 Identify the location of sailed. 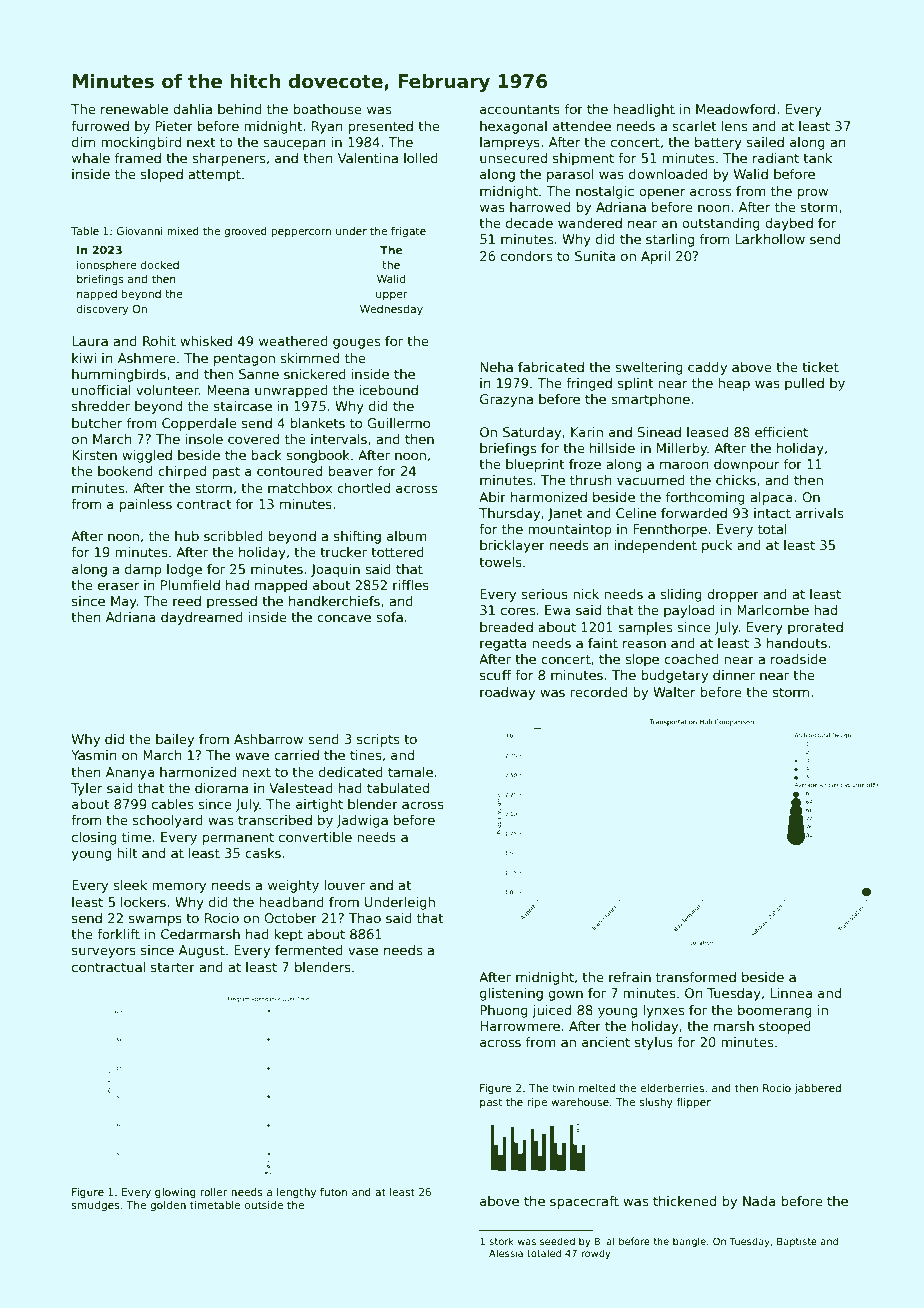
(765, 142).
